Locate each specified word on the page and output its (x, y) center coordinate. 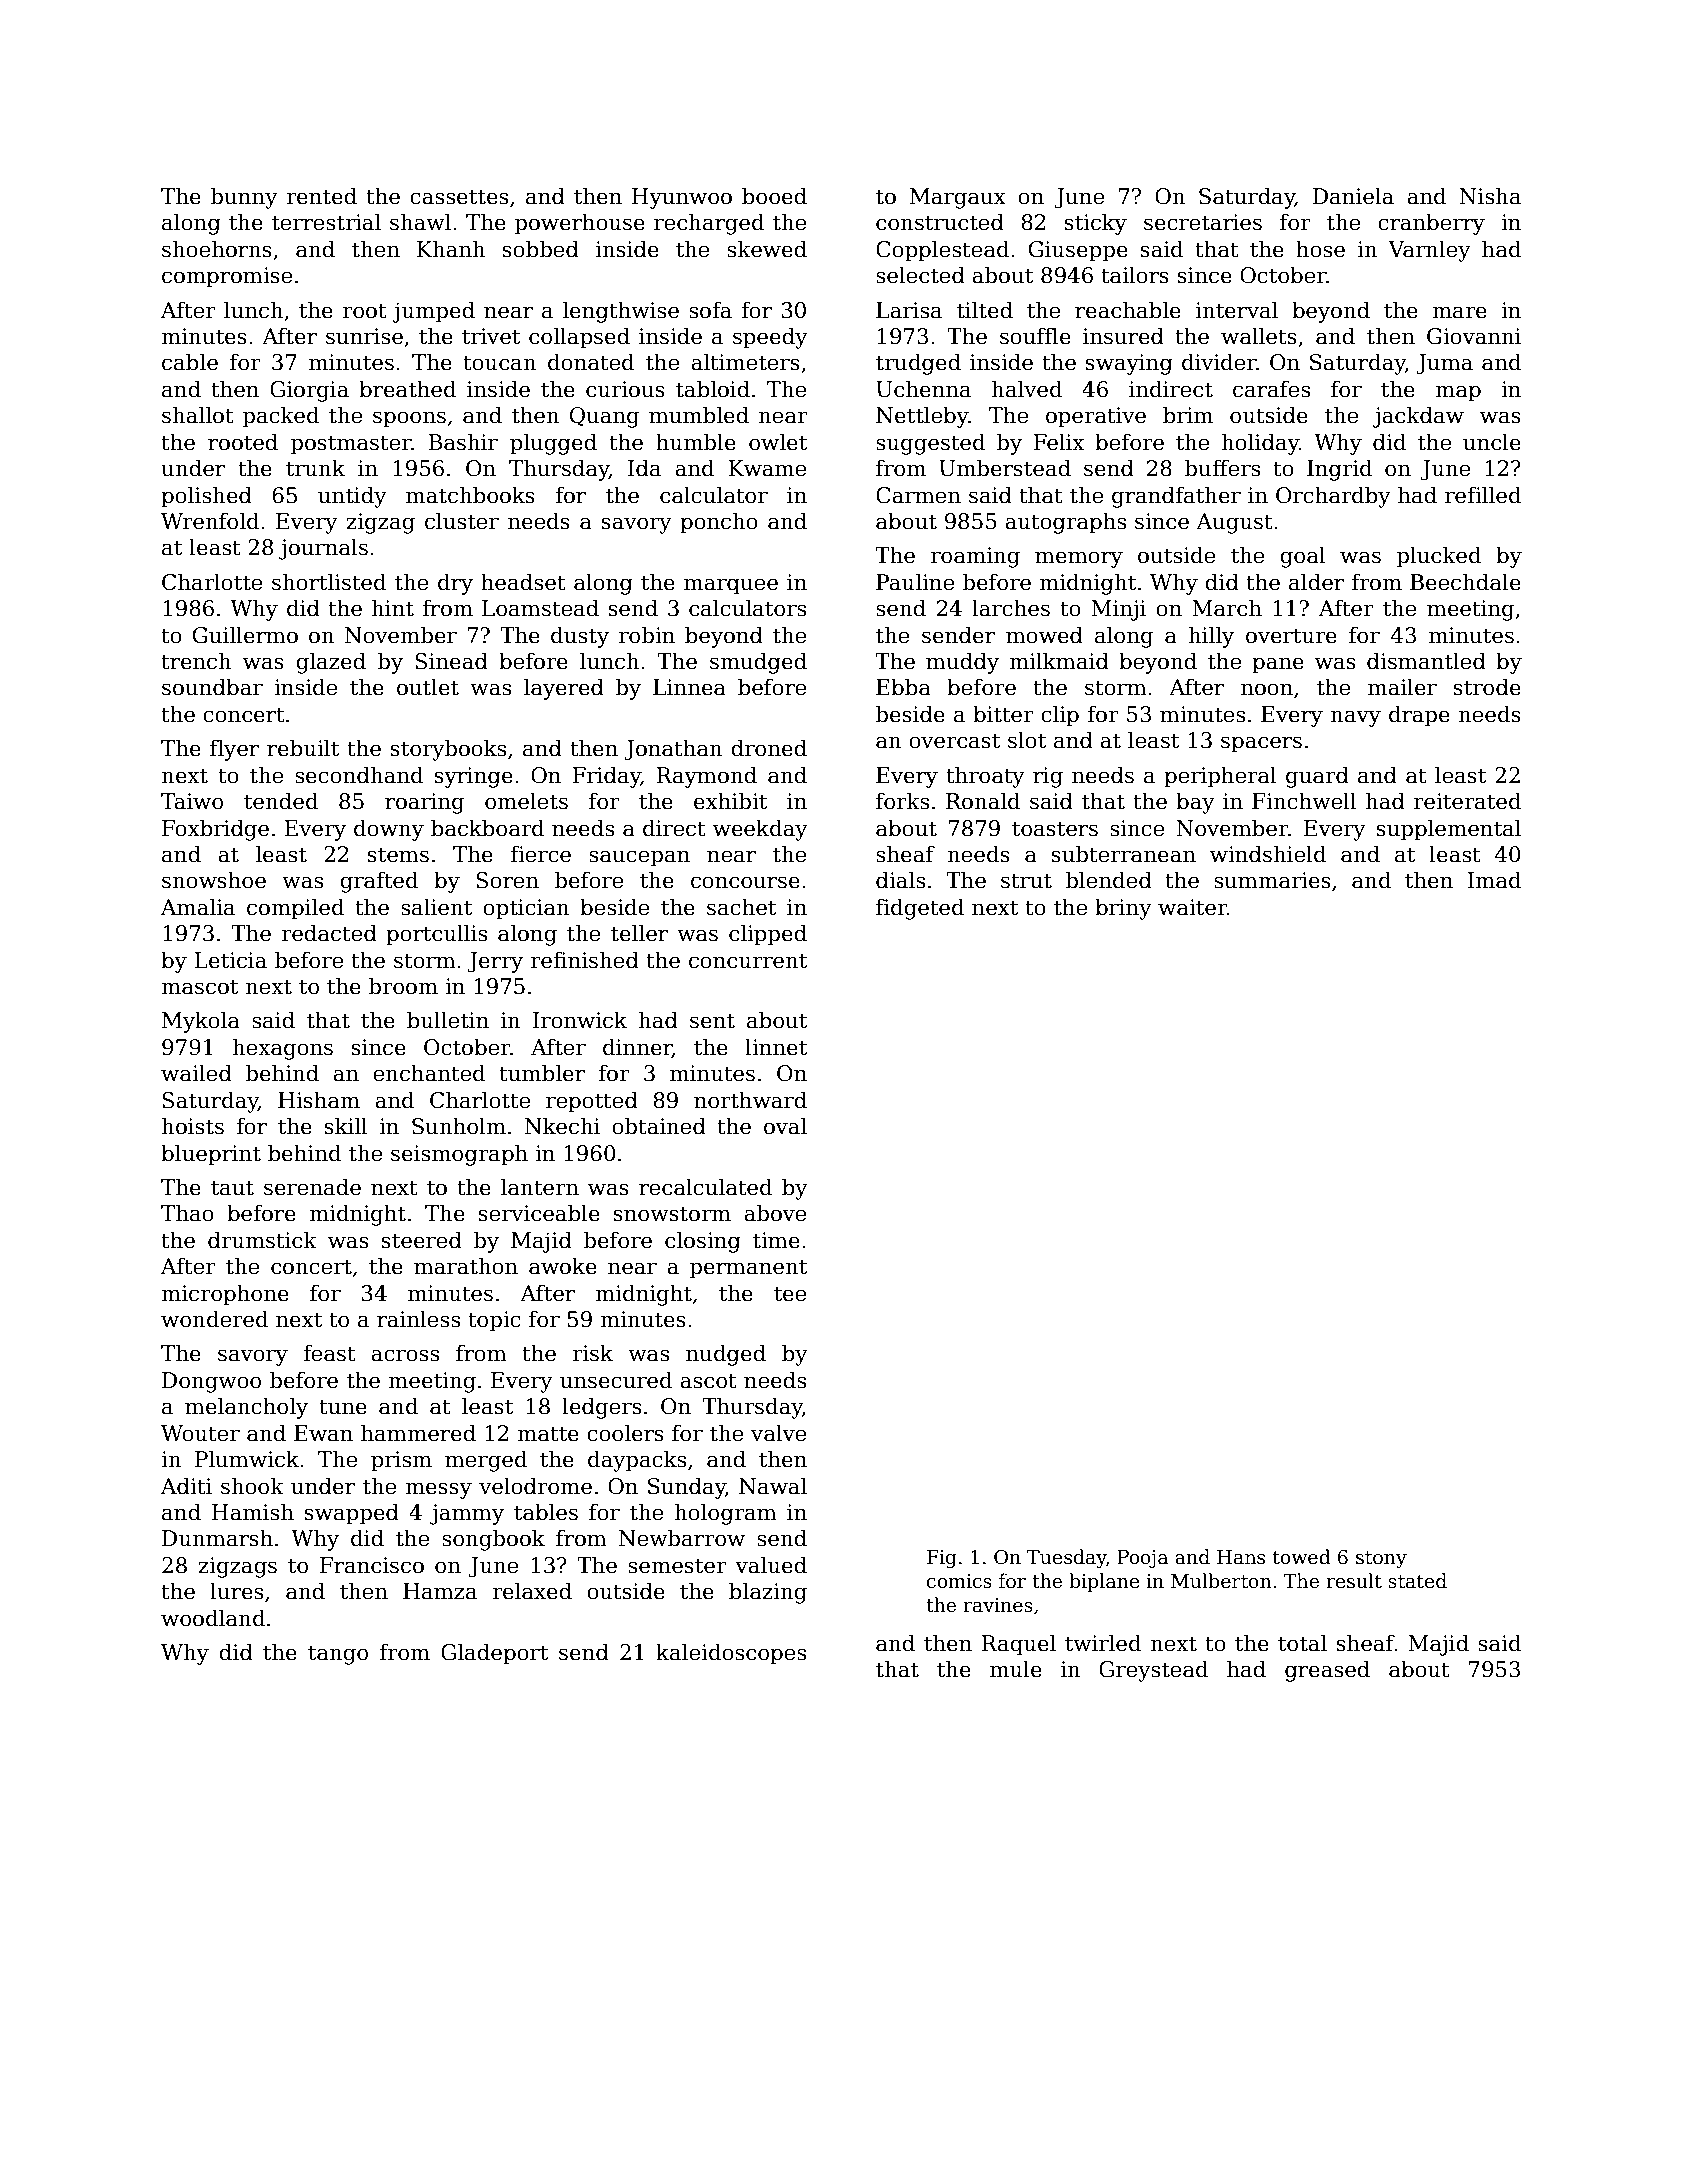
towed (1302, 1557)
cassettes (459, 197)
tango (338, 1655)
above (775, 1213)
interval (1236, 310)
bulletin (448, 1020)
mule (1016, 1669)
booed (774, 196)
